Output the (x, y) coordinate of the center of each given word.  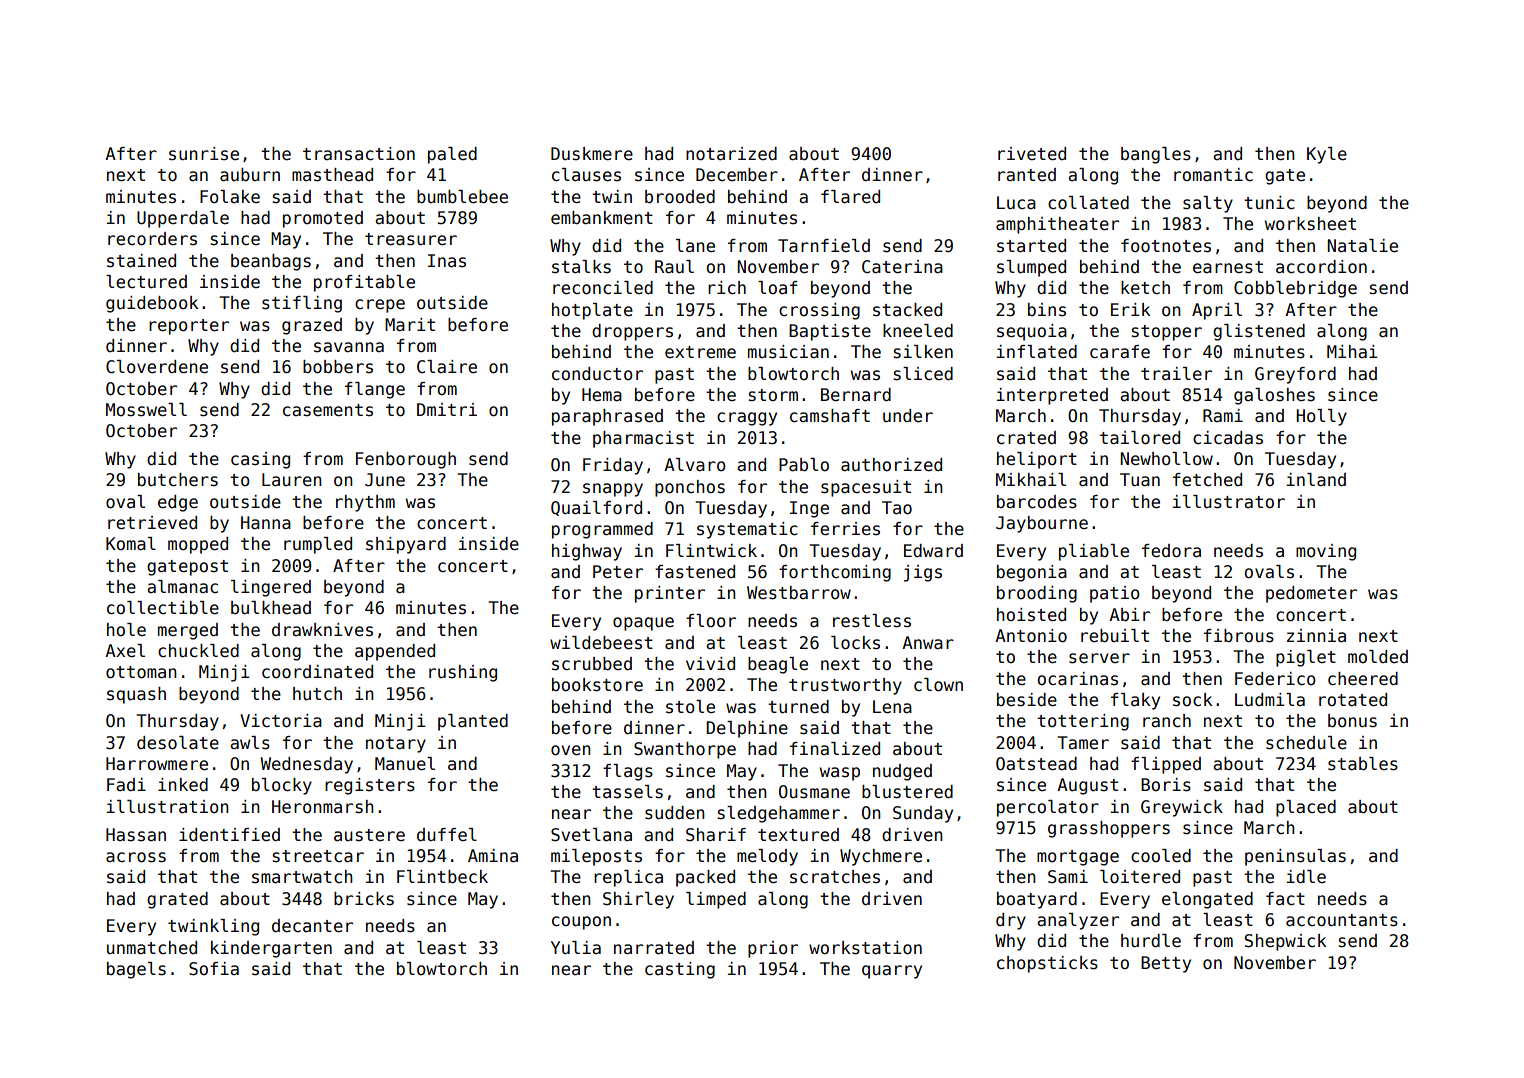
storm (773, 395)
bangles (1156, 155)
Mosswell (146, 410)
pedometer (1311, 594)
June (385, 480)
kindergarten (271, 949)
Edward (933, 551)
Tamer (1083, 743)
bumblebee (462, 197)
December (737, 175)
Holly (1321, 417)
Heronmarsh (323, 807)
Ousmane (814, 792)
